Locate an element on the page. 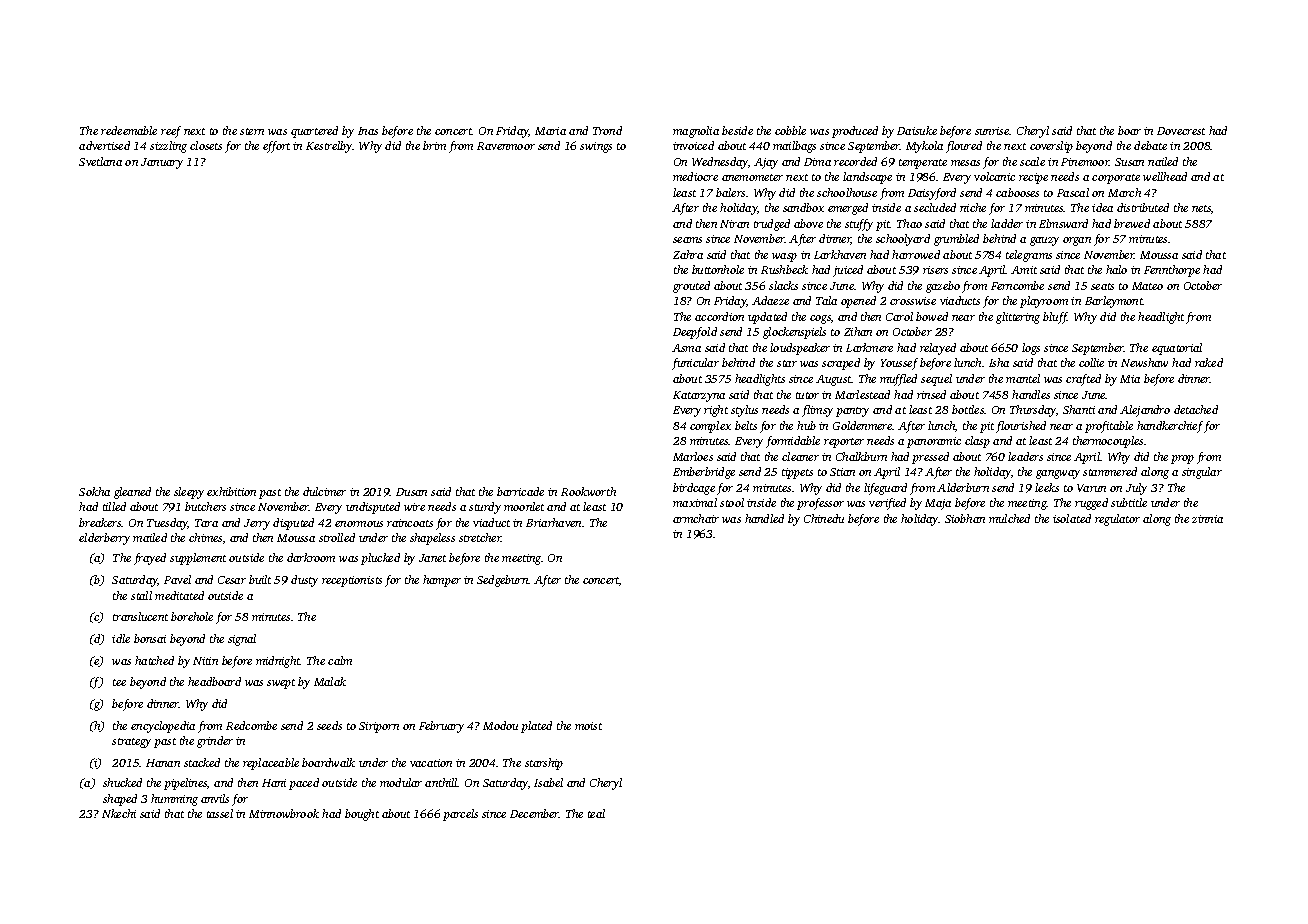 Image resolution: width=1308 pixels, height=924 pixels. gleaned is located at coordinates (132, 493).
